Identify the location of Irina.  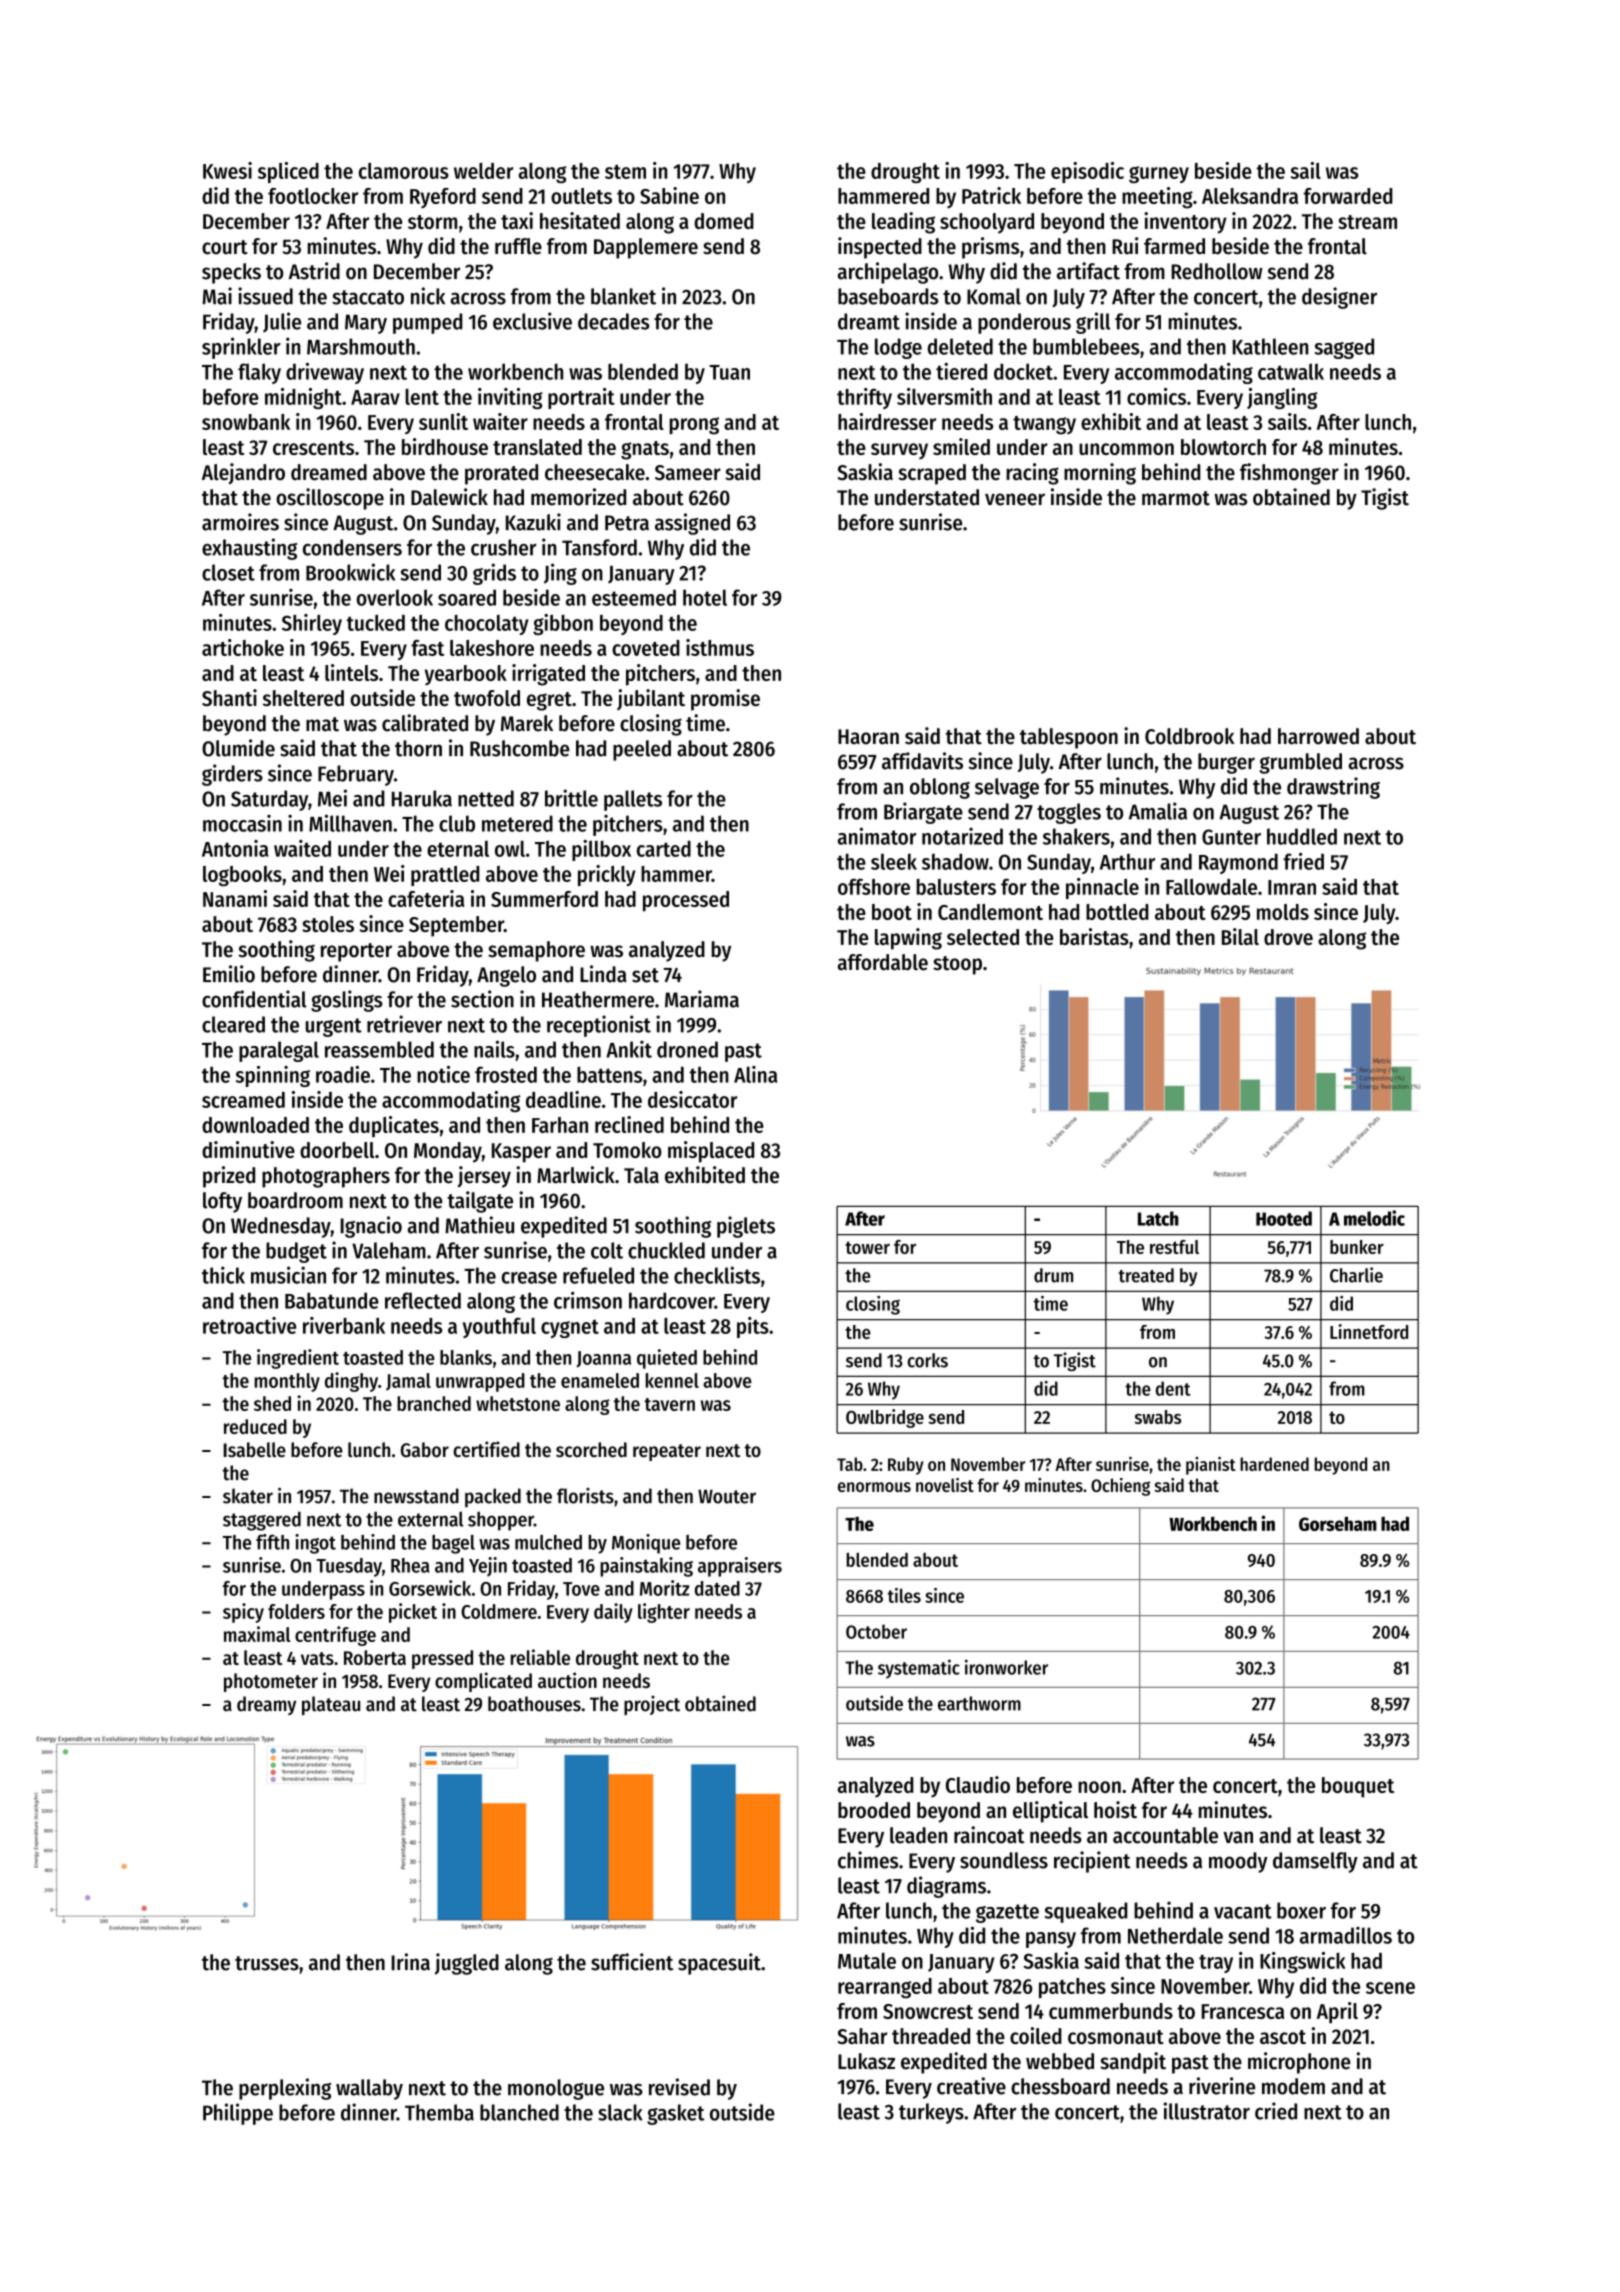
(410, 1962).
